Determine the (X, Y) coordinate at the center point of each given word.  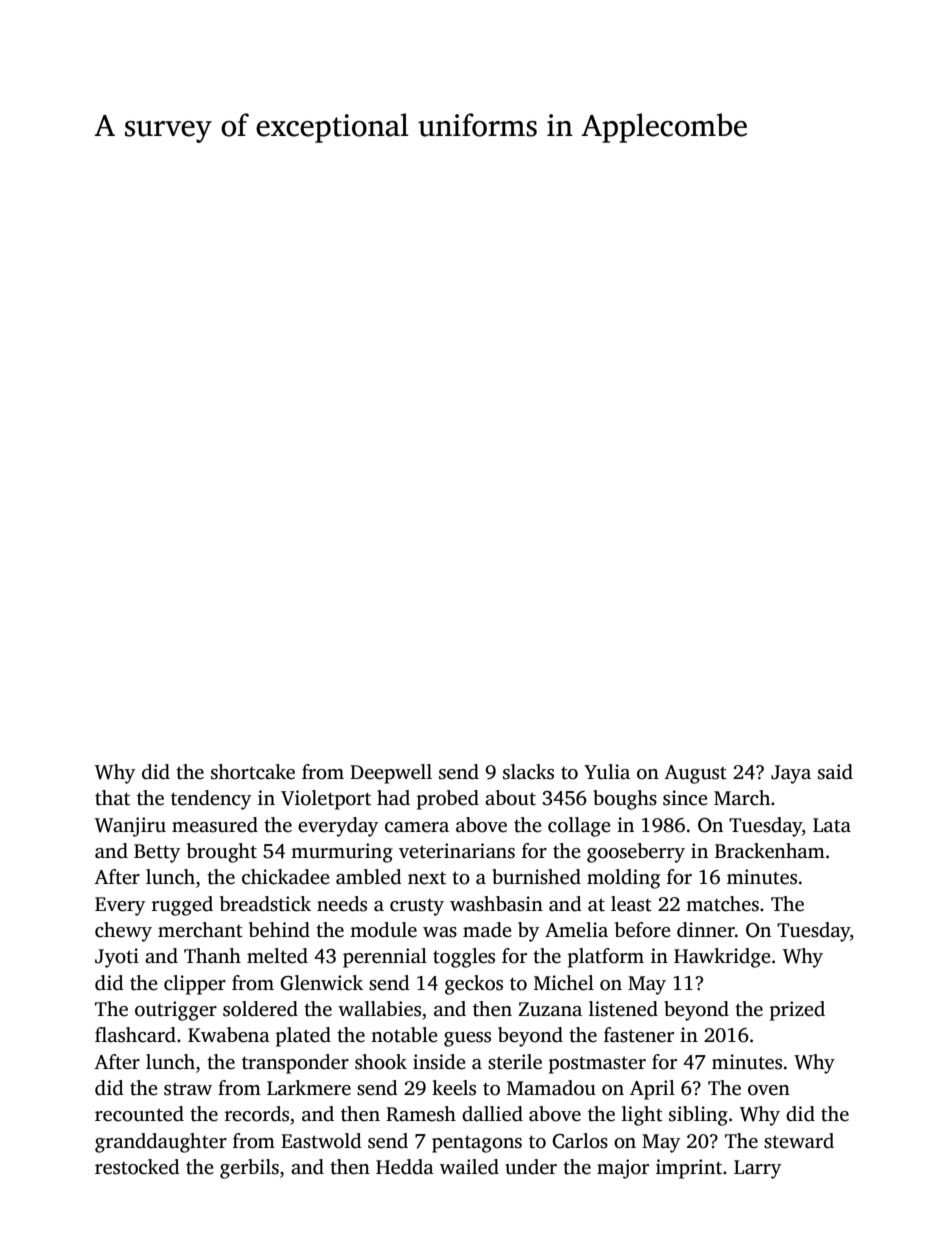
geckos (474, 985)
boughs (625, 800)
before (643, 930)
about (510, 798)
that (112, 798)
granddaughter (161, 1143)
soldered (260, 1009)
